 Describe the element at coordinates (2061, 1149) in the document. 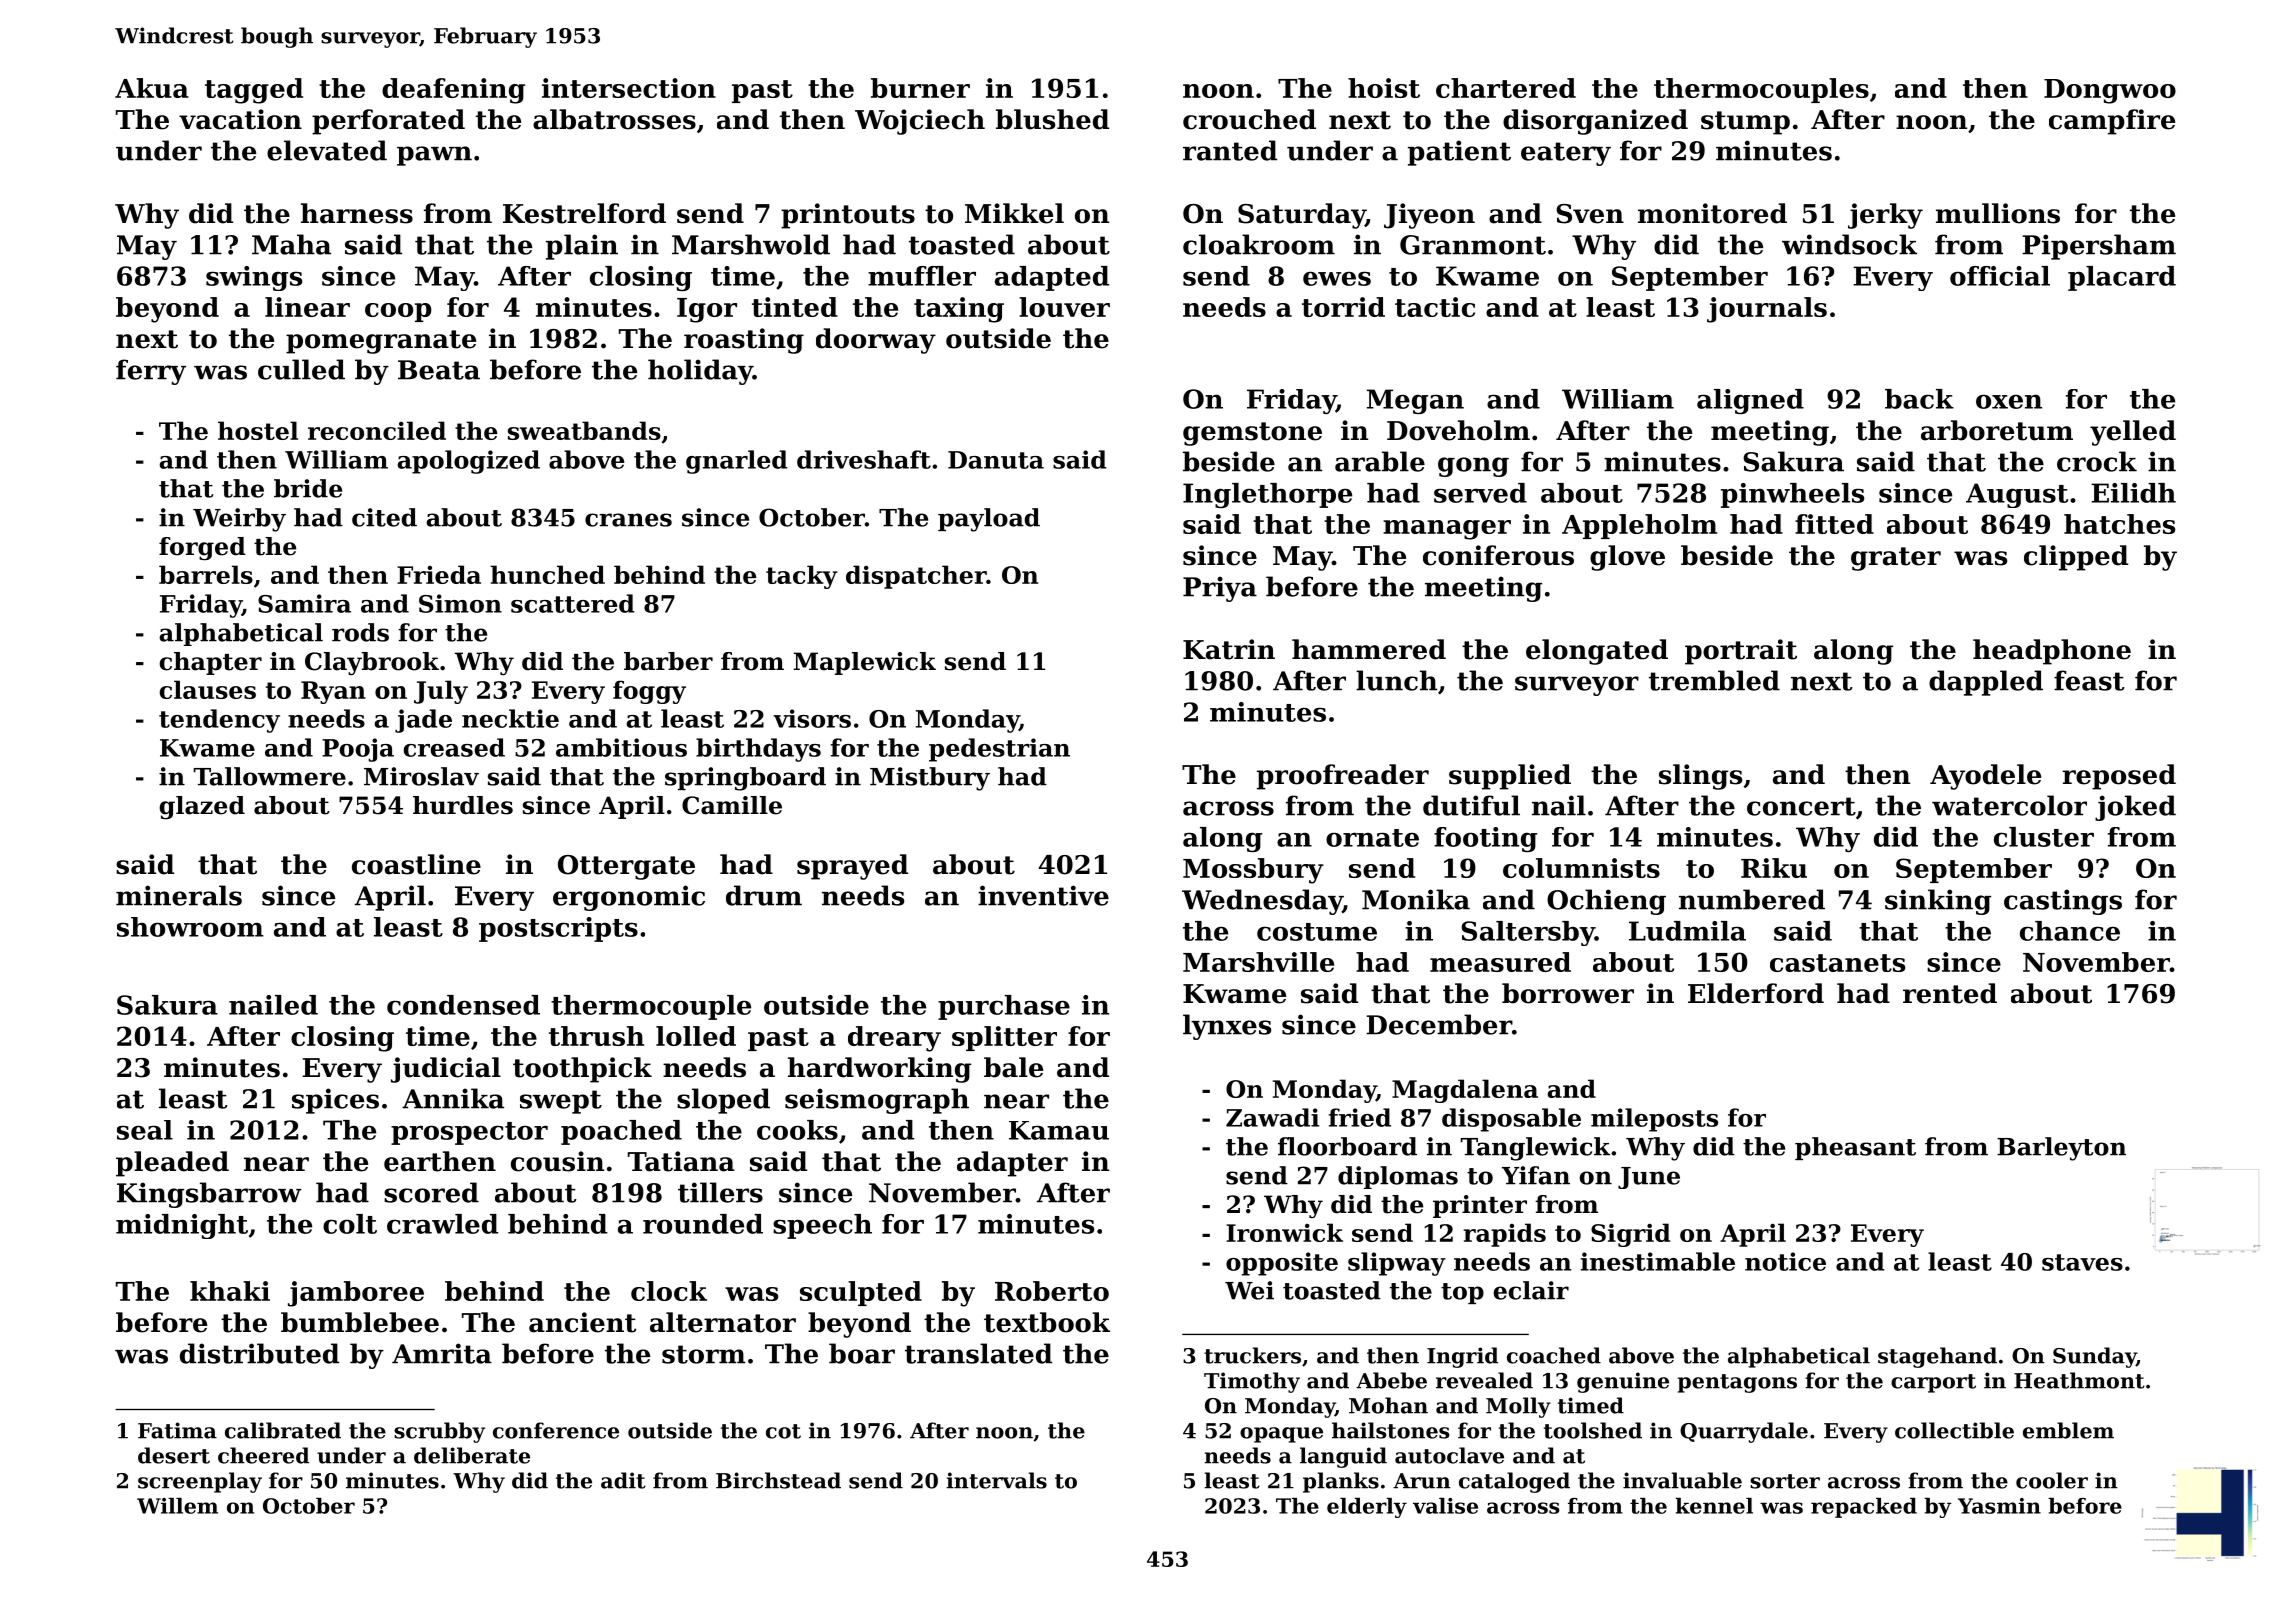

I see `Barleyton` at that location.
